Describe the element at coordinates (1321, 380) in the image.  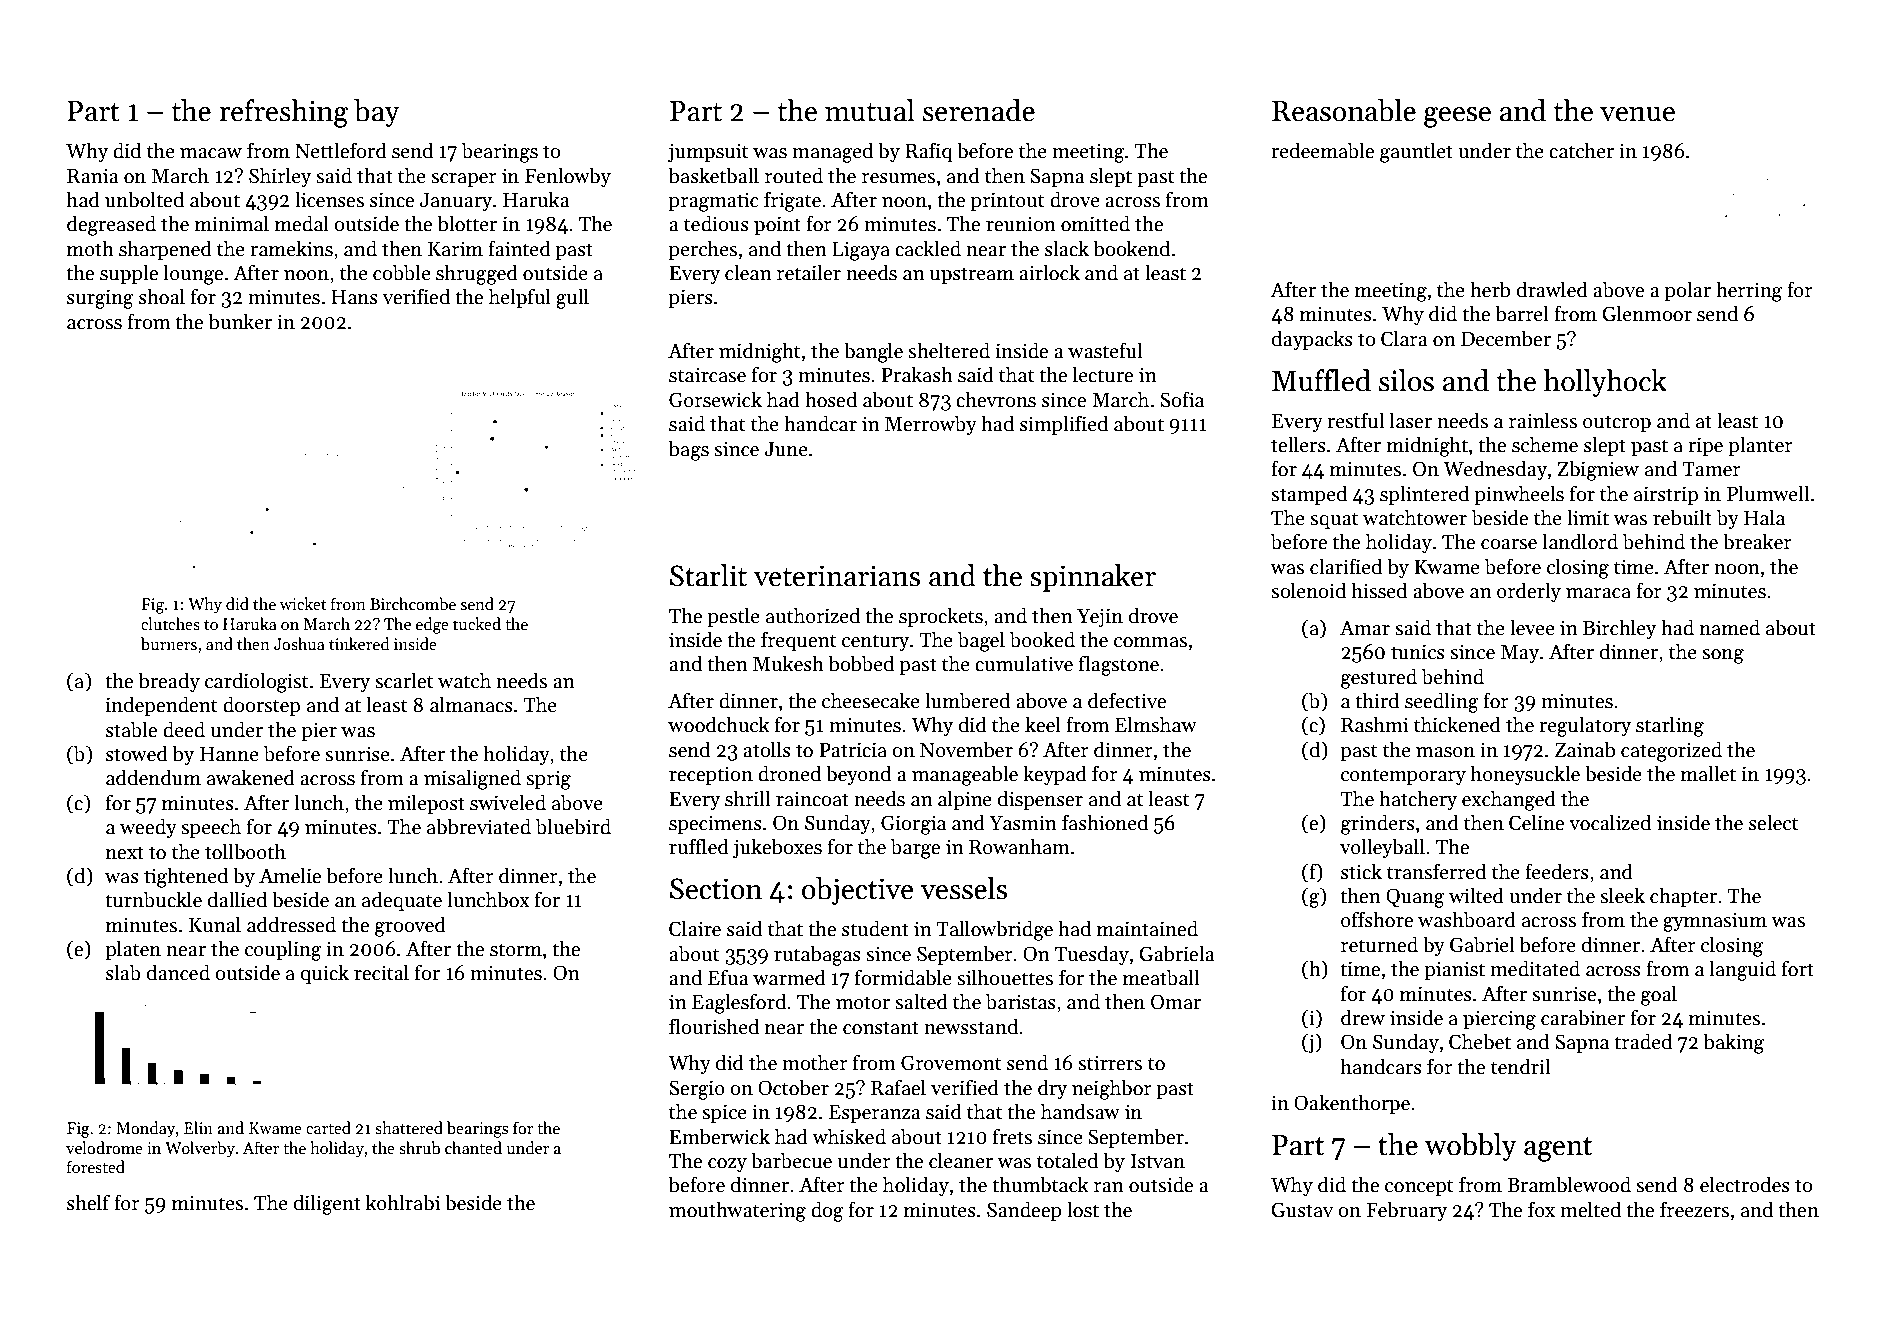
I see `Muffled` at that location.
